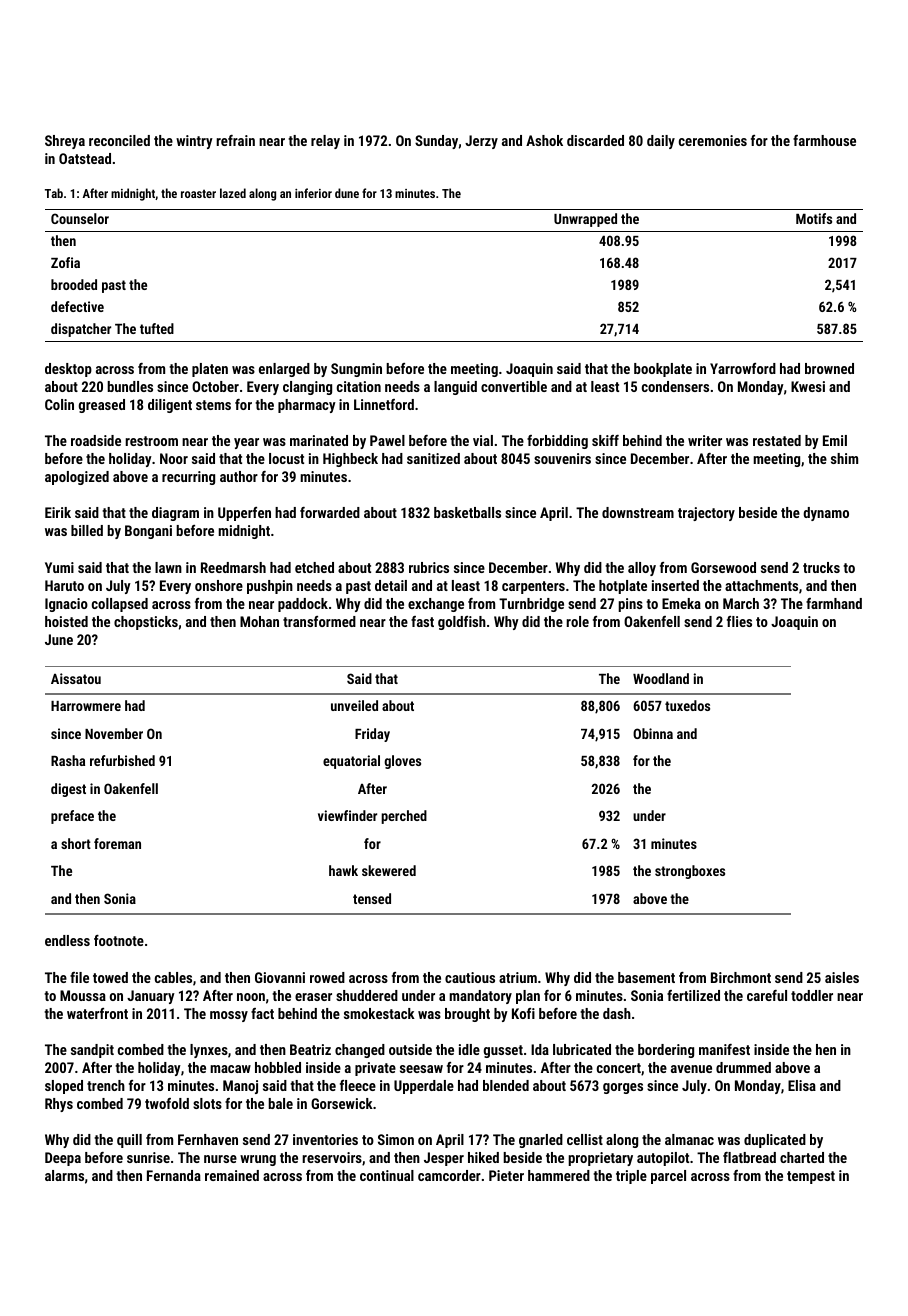 This screenshot has height=1316, width=908. Describe the element at coordinates (814, 218) in the screenshot. I see `Motifs` at that location.
